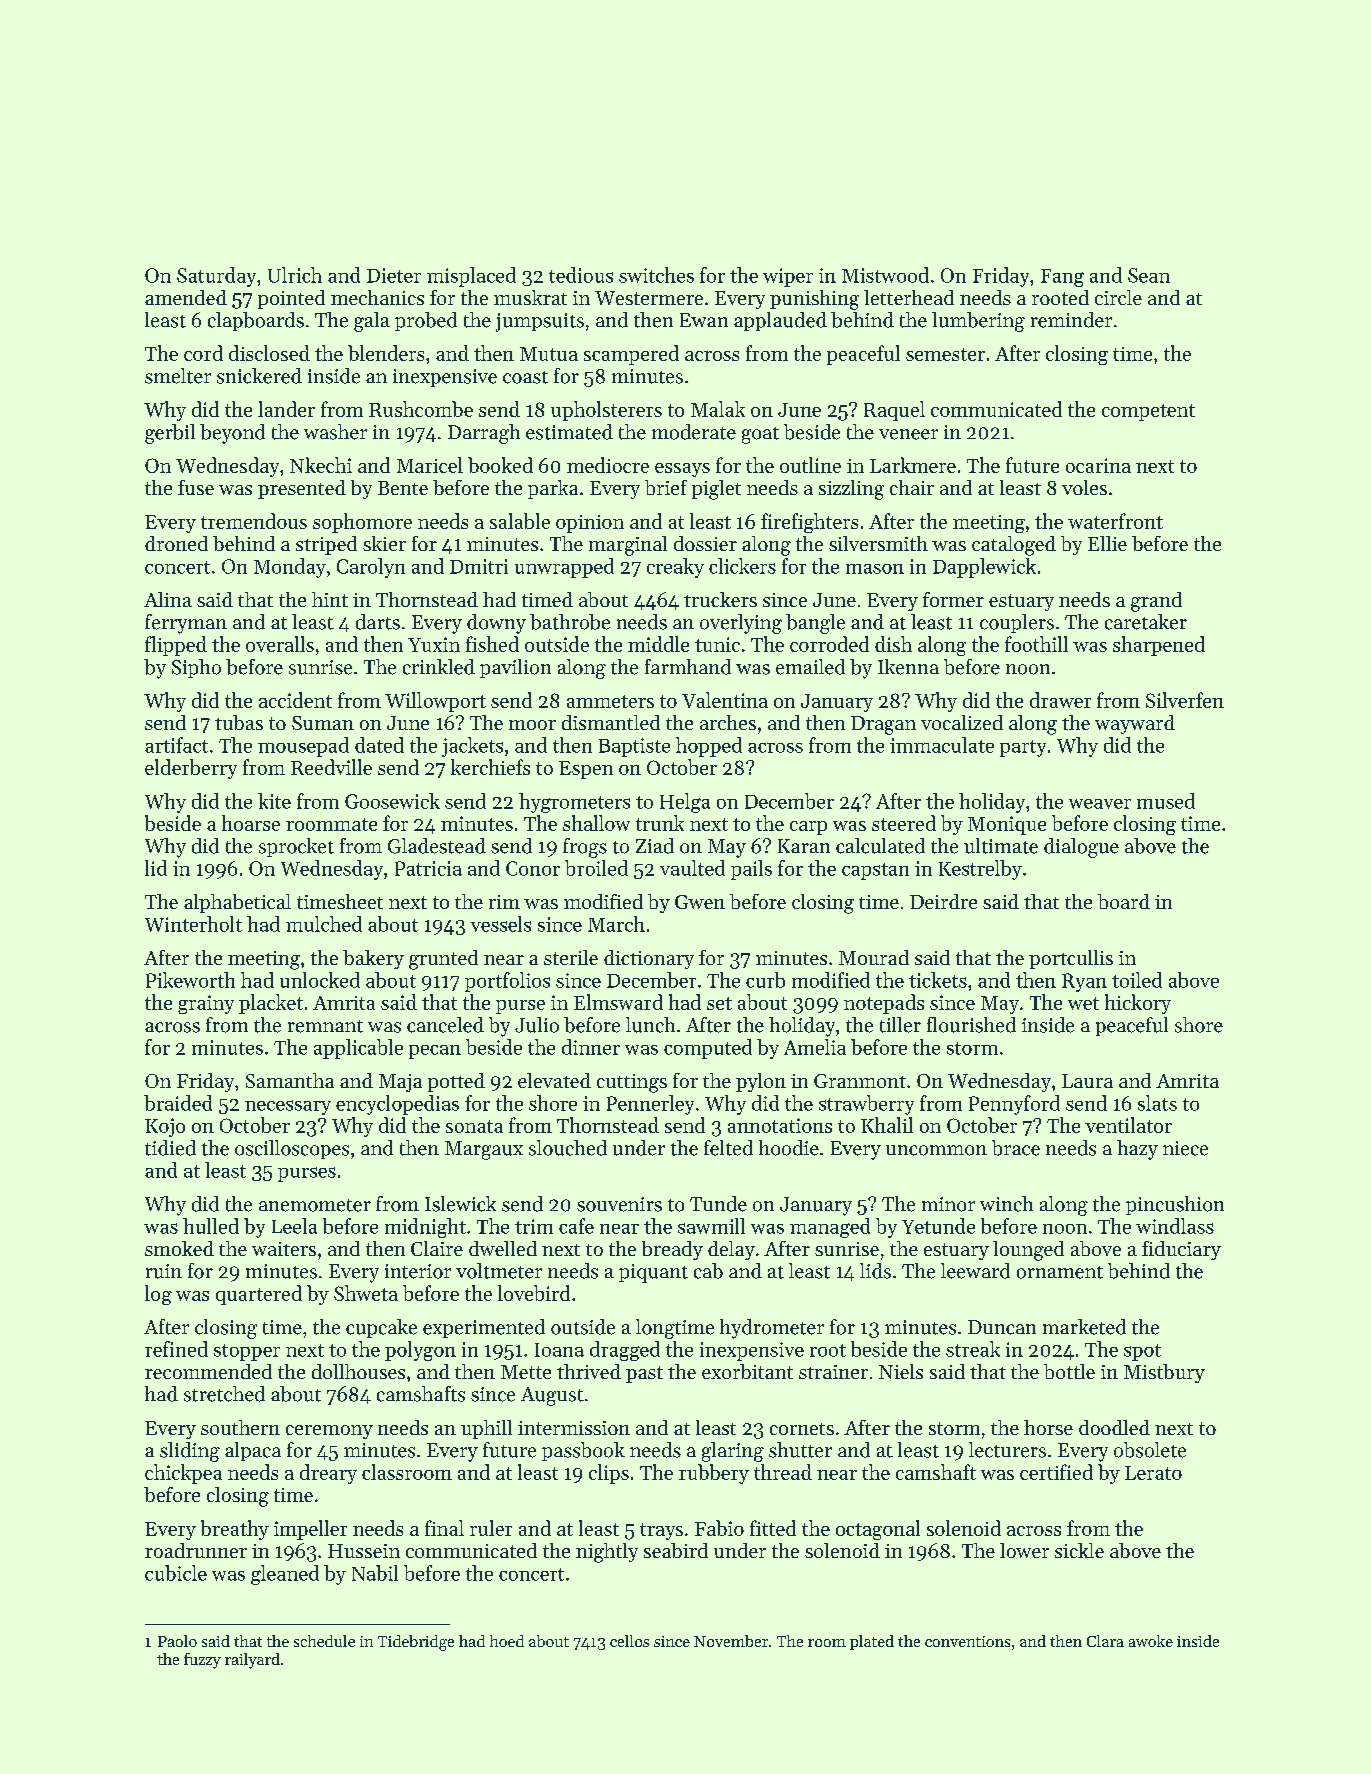 The width and height of the document is (1371, 1774). What do you see at coordinates (953, 599) in the document?
I see `former` at bounding box center [953, 599].
